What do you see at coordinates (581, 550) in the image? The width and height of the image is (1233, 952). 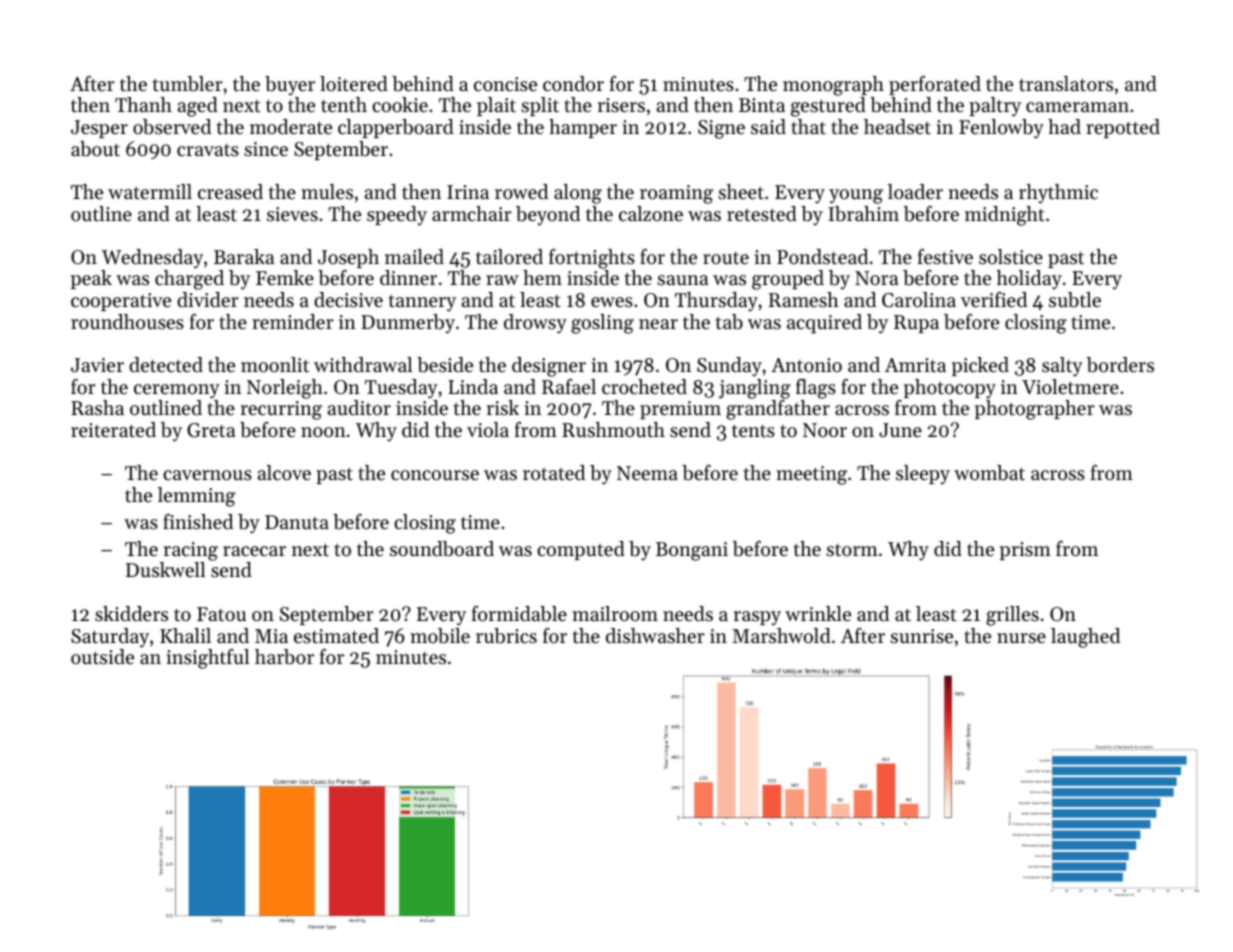 I see `computed` at bounding box center [581, 550].
